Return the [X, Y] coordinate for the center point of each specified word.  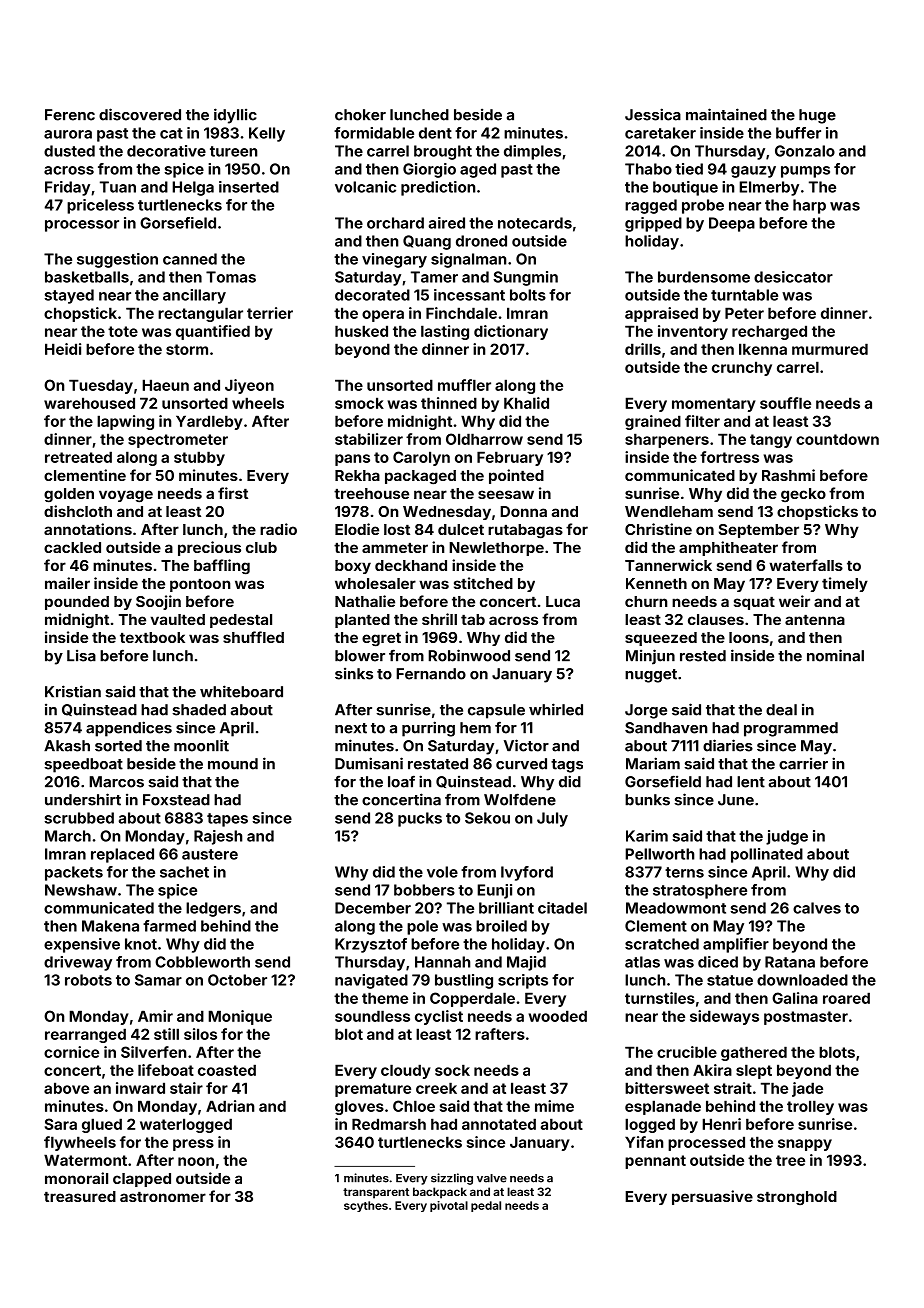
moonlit [201, 745]
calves [817, 908]
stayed [69, 296]
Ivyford [527, 873]
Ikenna [763, 349]
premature [373, 1090]
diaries [728, 745]
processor [82, 226]
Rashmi [788, 475]
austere [210, 854]
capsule [496, 711]
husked [361, 331]
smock [359, 403]
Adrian [230, 1106]
